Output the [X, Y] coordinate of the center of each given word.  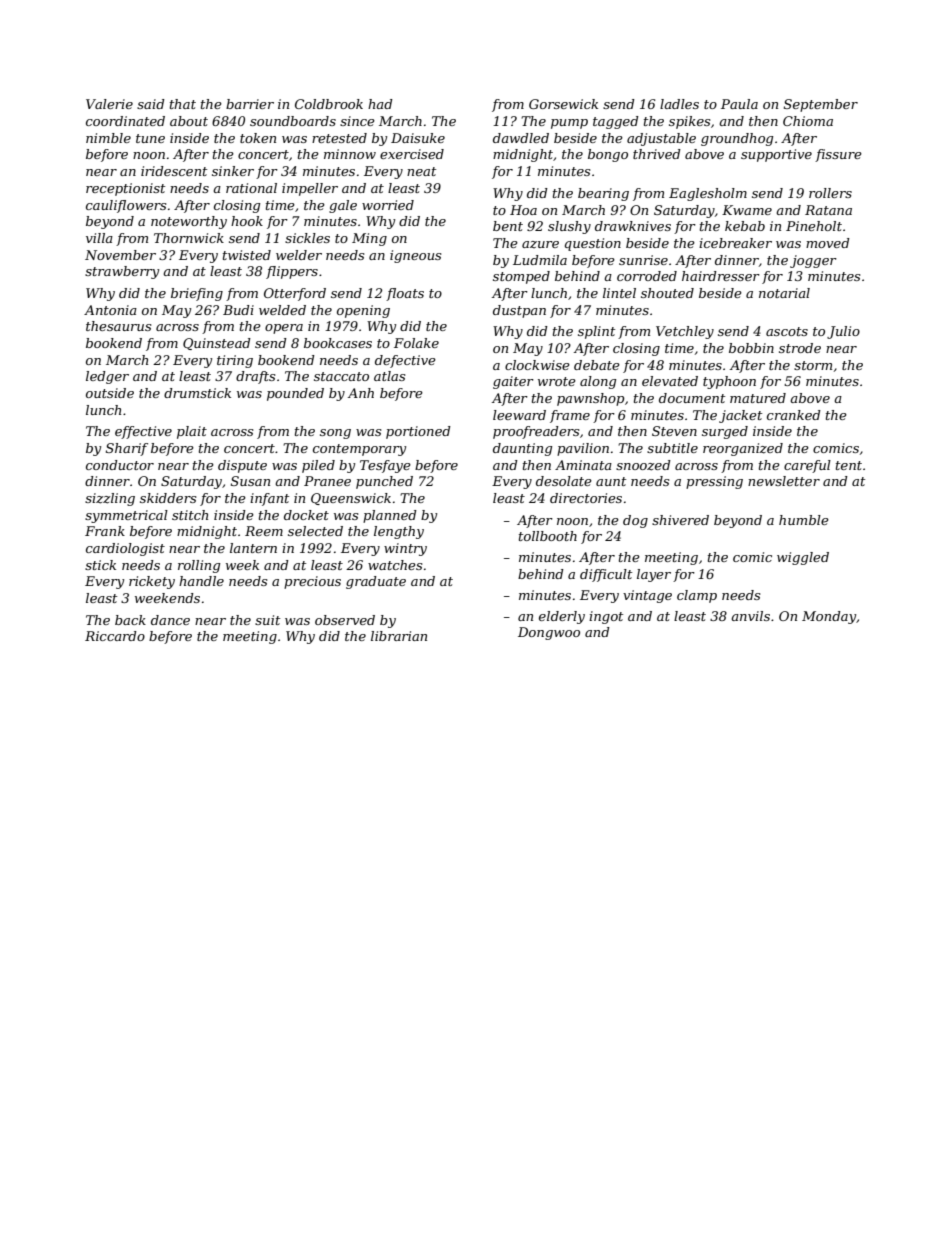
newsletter [784, 481]
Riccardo [115, 636]
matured [758, 398]
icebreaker [735, 243]
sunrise [643, 260]
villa [99, 238]
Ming [369, 239]
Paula [739, 104]
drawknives [633, 226]
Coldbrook [329, 104]
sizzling [110, 499]
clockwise [537, 365]
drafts [255, 377]
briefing [197, 294]
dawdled [521, 138]
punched [384, 482]
